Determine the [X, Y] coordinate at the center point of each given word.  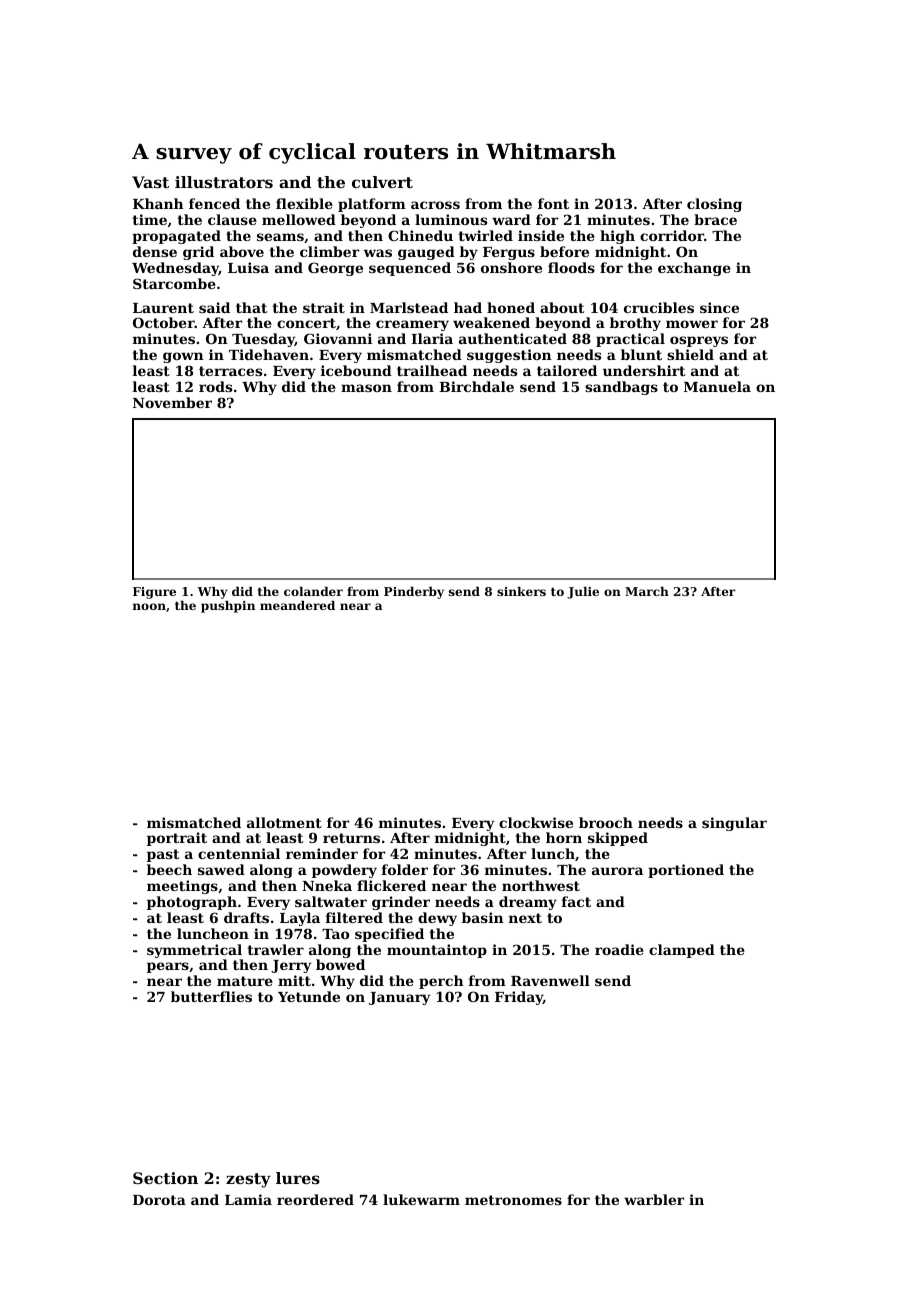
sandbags [621, 388]
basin [482, 917]
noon [149, 606]
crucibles [659, 307]
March [647, 591]
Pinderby [414, 593]
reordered [315, 1199]
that [251, 307]
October [164, 322]
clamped [682, 951]
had [468, 307]
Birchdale [476, 386]
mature [245, 981]
